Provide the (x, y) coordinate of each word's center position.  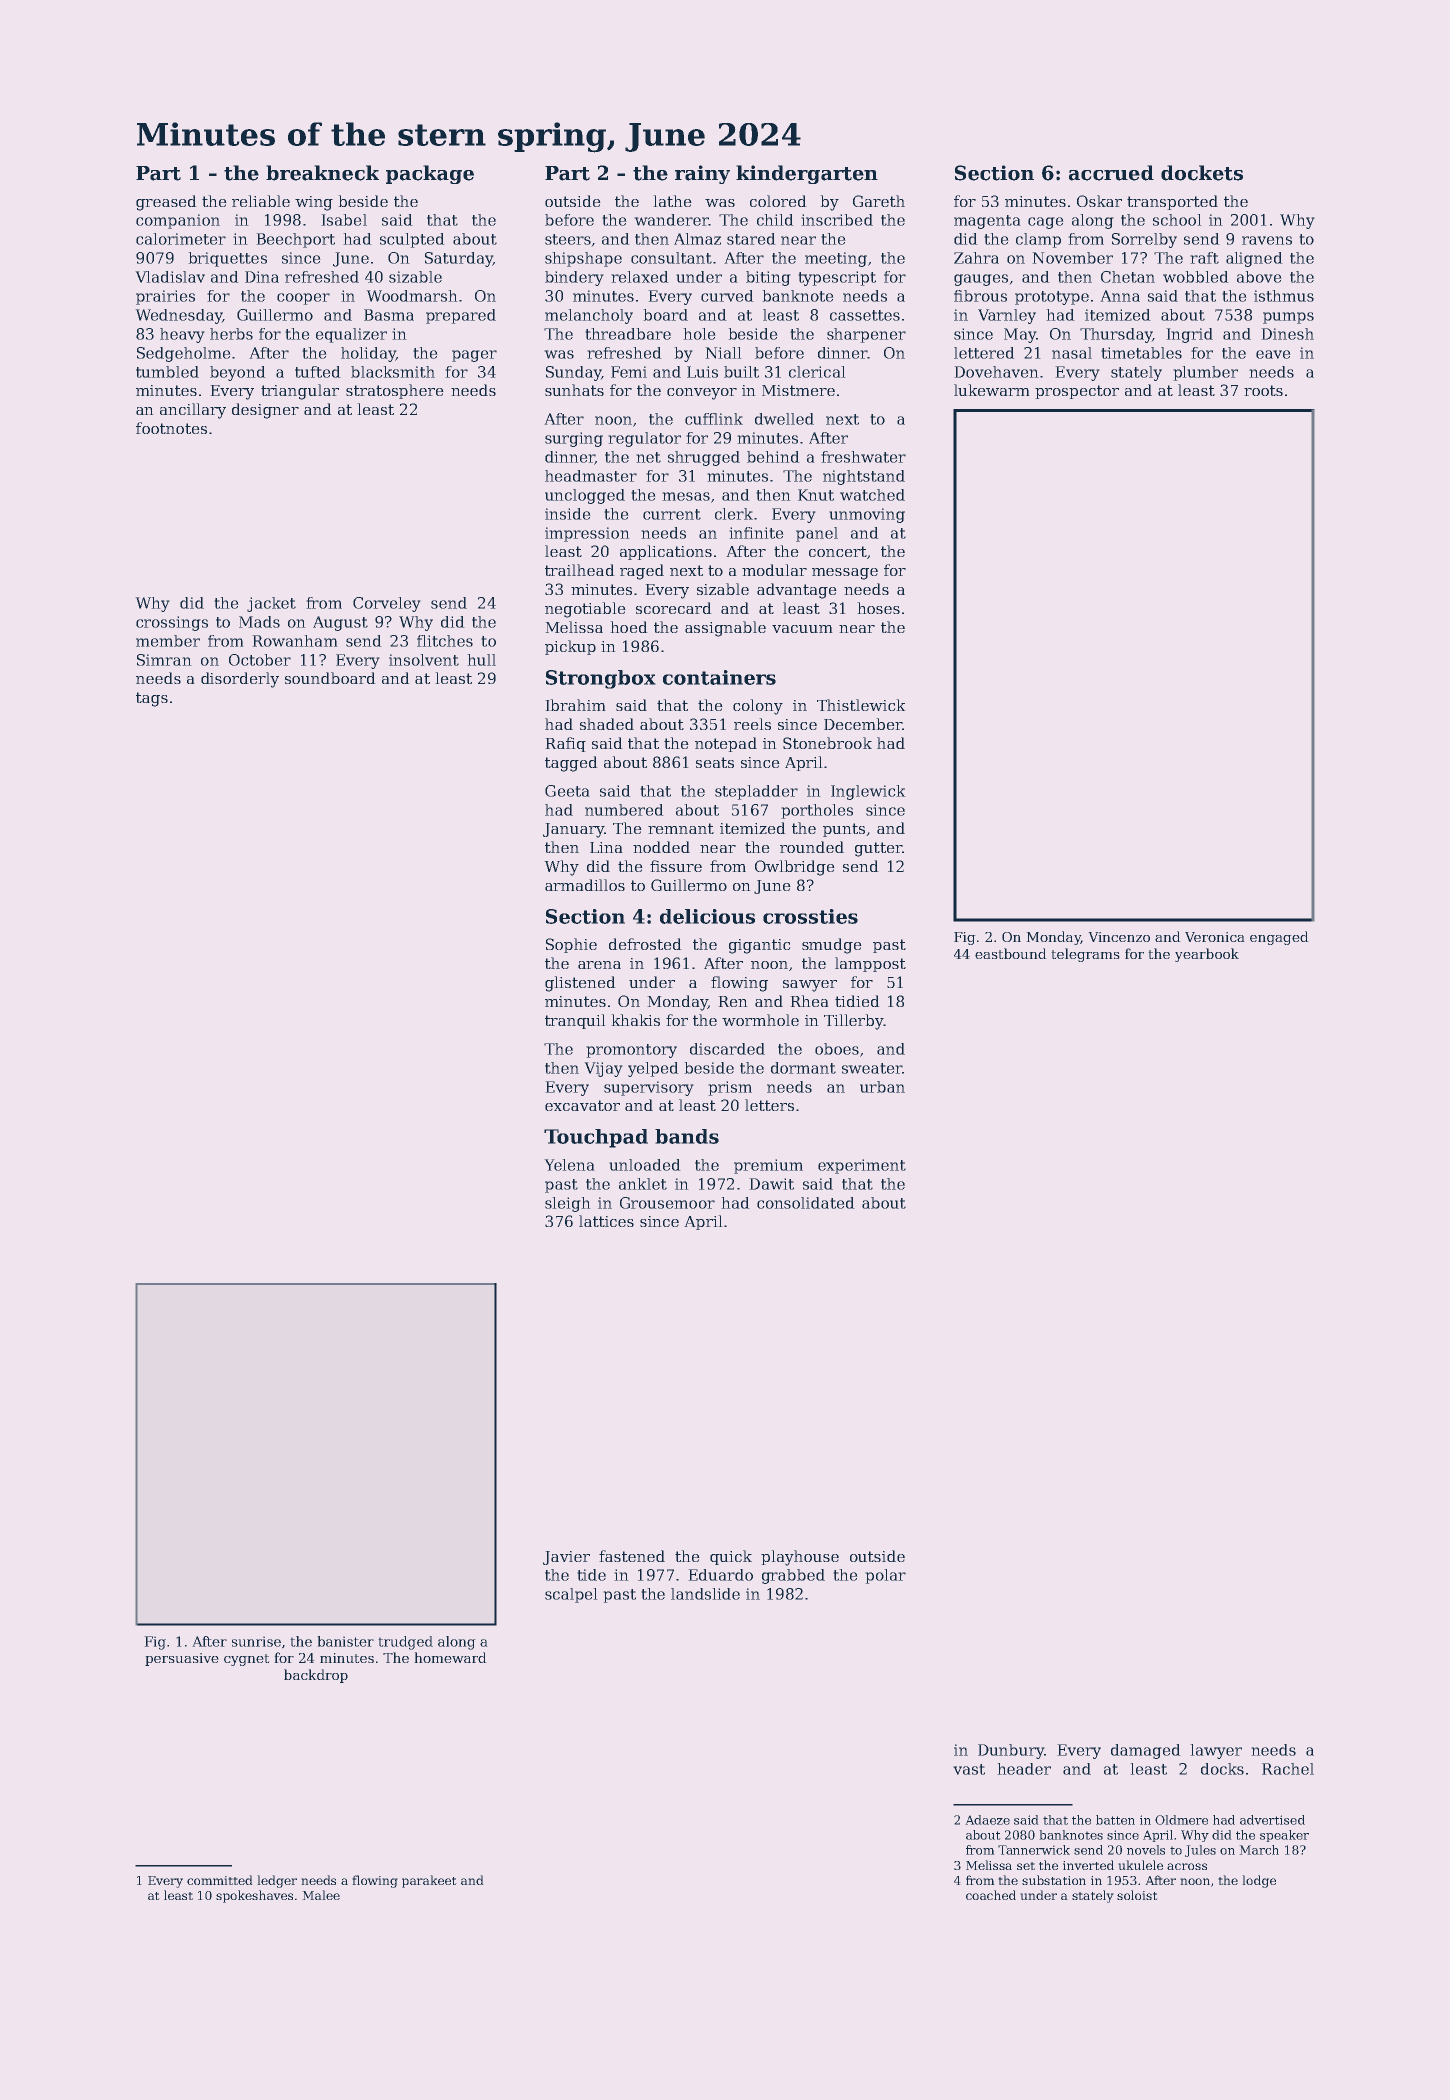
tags (152, 699)
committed (219, 1880)
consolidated (805, 1203)
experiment (862, 1166)
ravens (1267, 240)
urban (882, 1087)
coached (991, 1895)
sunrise (256, 1642)
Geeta (567, 791)
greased (166, 203)
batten (1115, 1820)
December (863, 724)
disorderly (240, 680)
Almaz (697, 239)
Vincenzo (1119, 937)
